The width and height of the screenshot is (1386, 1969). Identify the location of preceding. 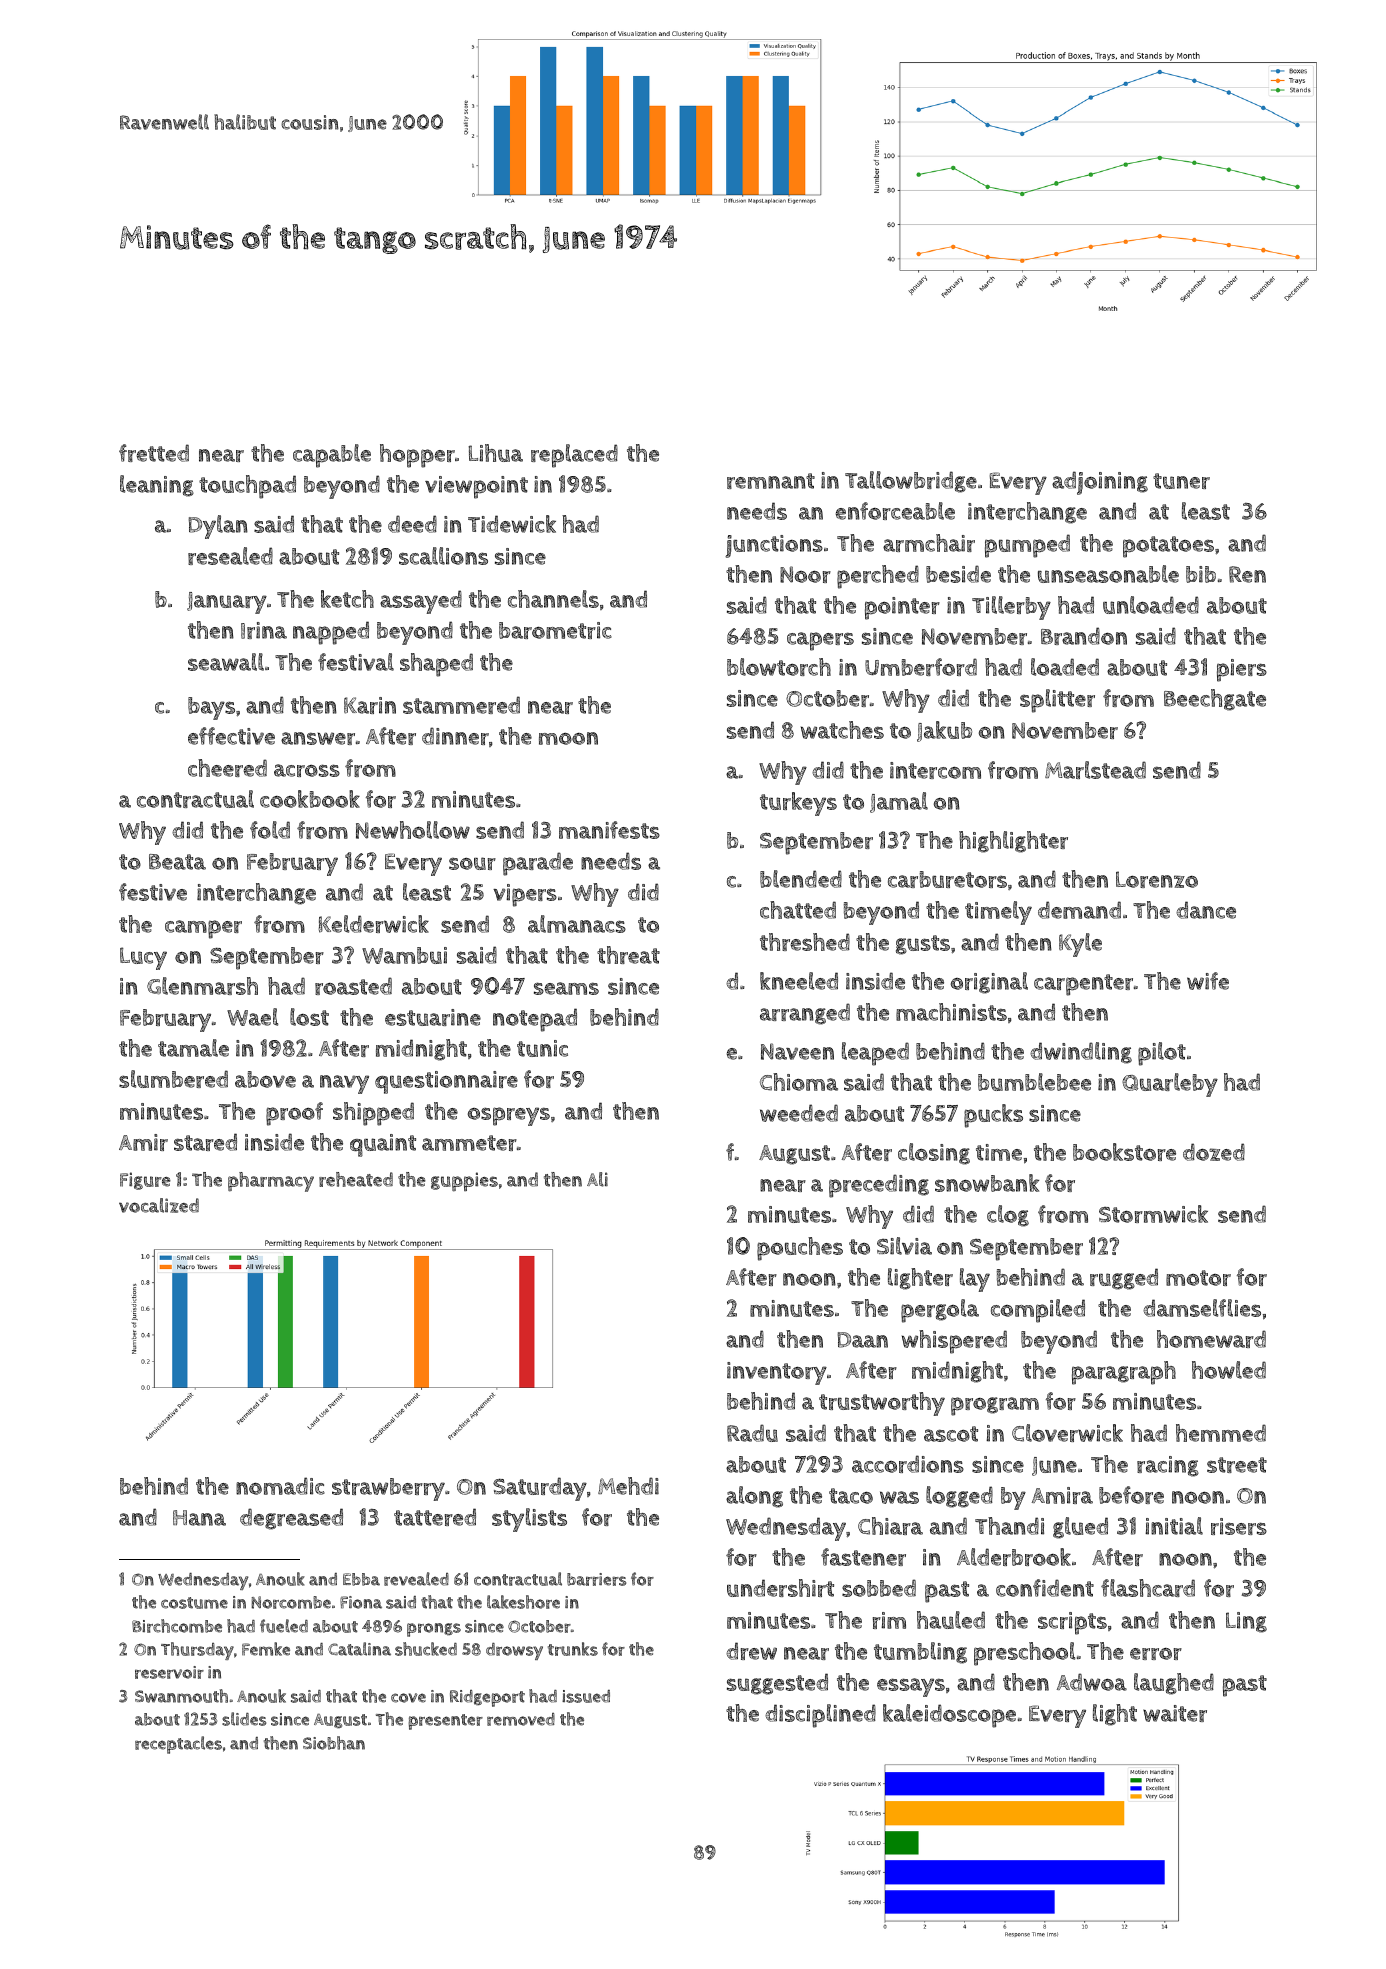
(879, 1186).
